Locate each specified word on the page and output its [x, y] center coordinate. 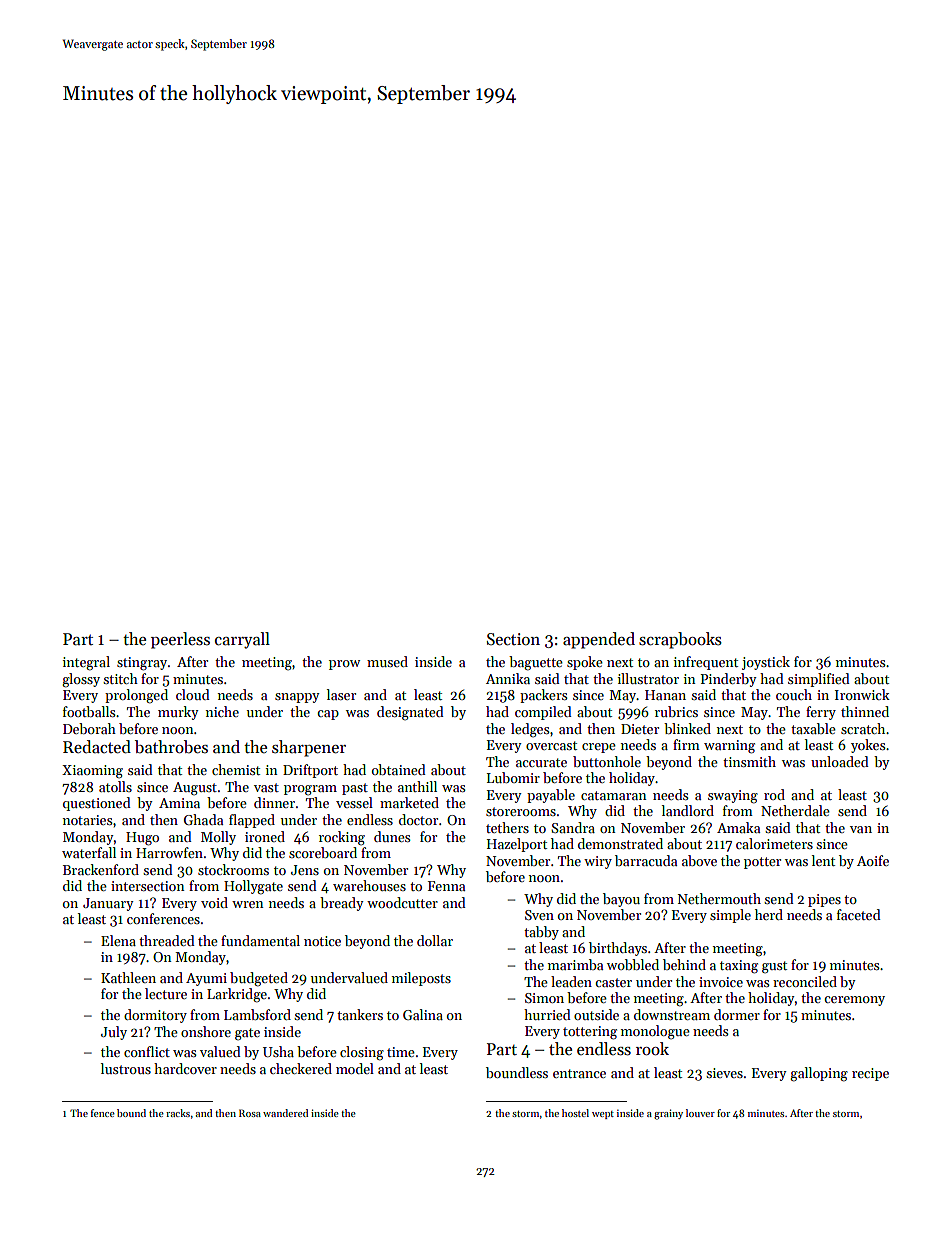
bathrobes [171, 747]
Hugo [142, 839]
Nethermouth [719, 898]
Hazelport [517, 845]
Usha [278, 1051]
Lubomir [513, 777]
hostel [575, 1113]
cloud [193, 694]
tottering [590, 1033]
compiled [543, 713]
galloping [819, 1074]
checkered [301, 1068]
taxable [813, 728]
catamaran [613, 795]
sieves [724, 1073]
